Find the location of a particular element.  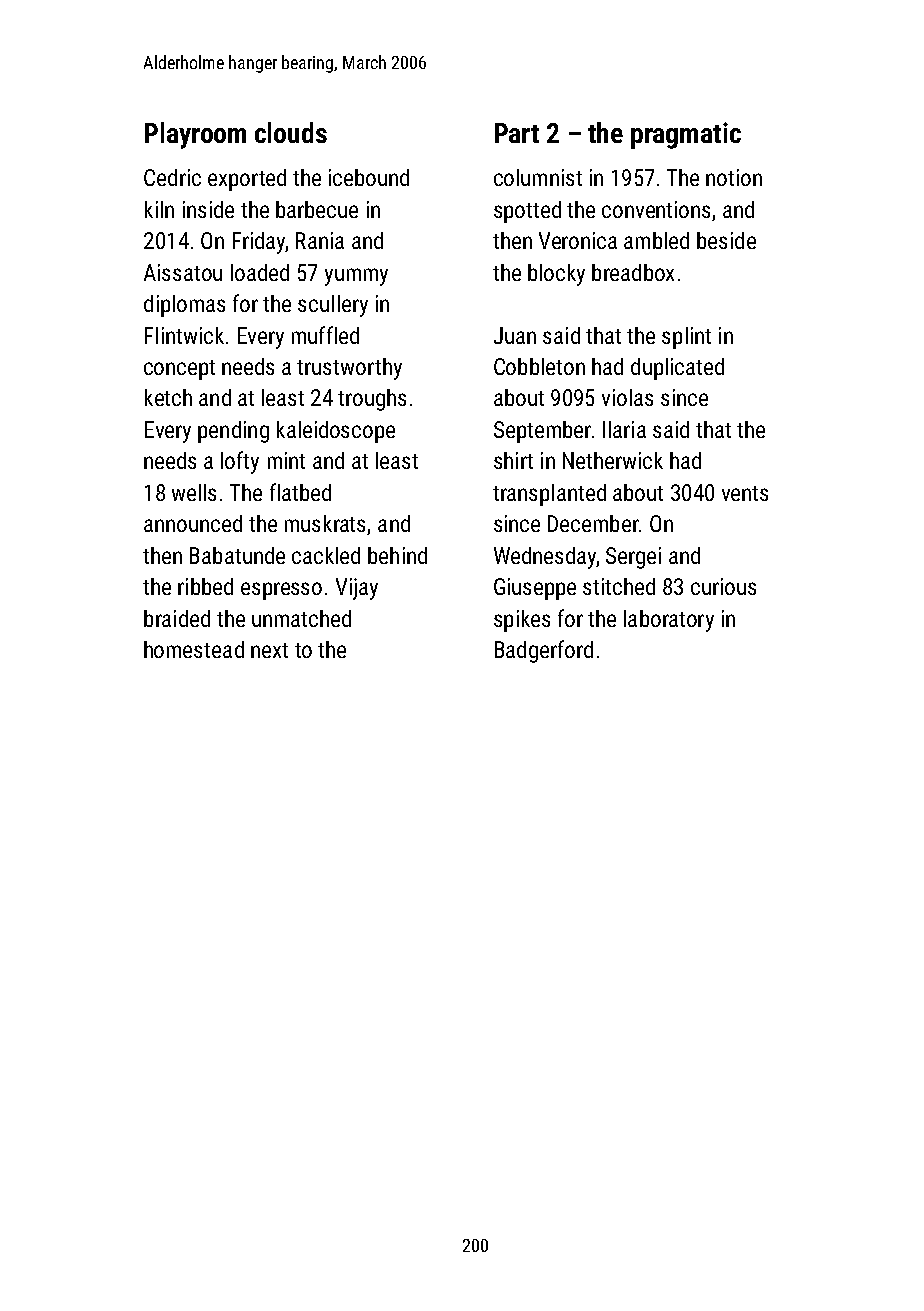

pragmatic is located at coordinates (686, 135).
